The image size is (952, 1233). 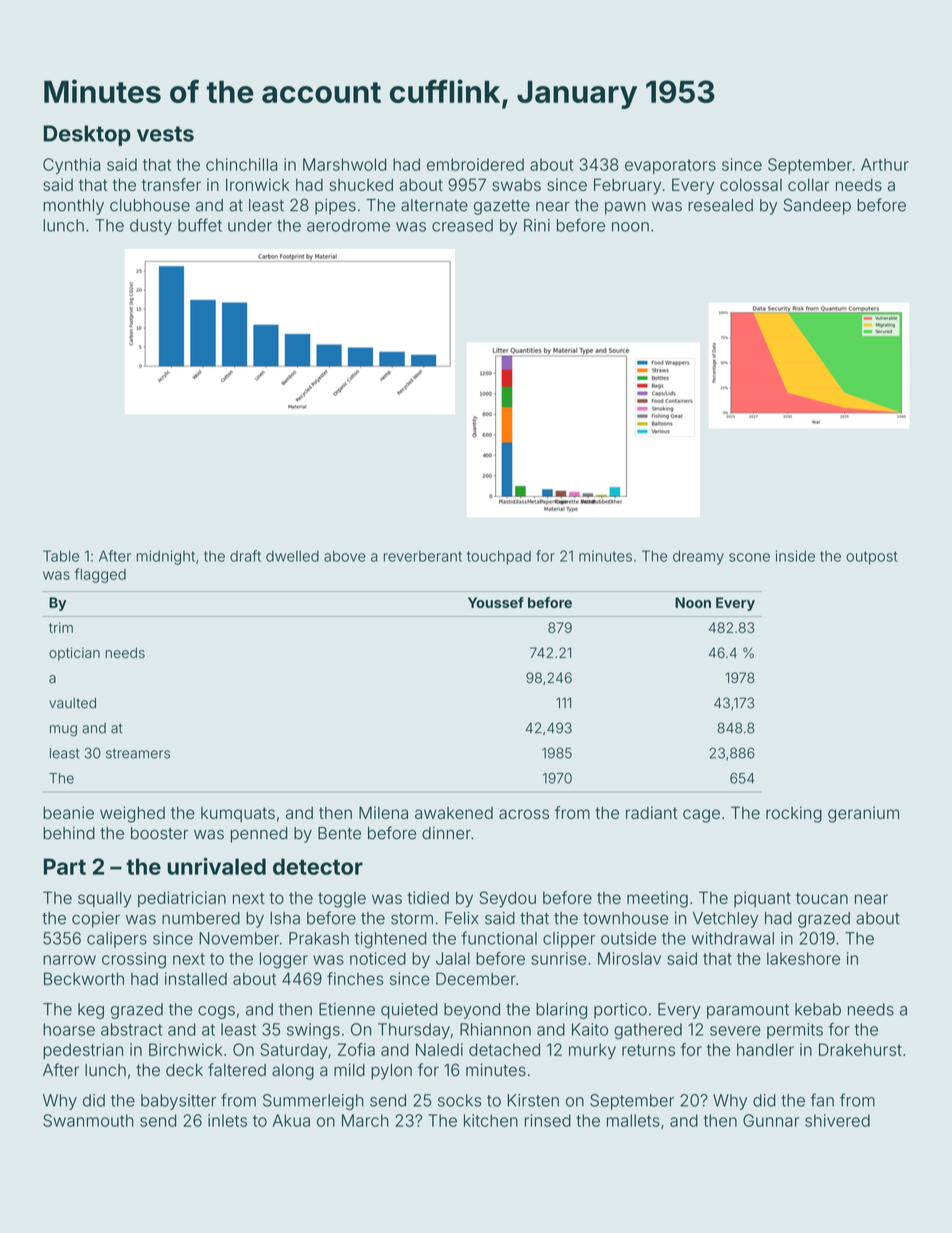 I want to click on radiant, so click(x=652, y=812).
